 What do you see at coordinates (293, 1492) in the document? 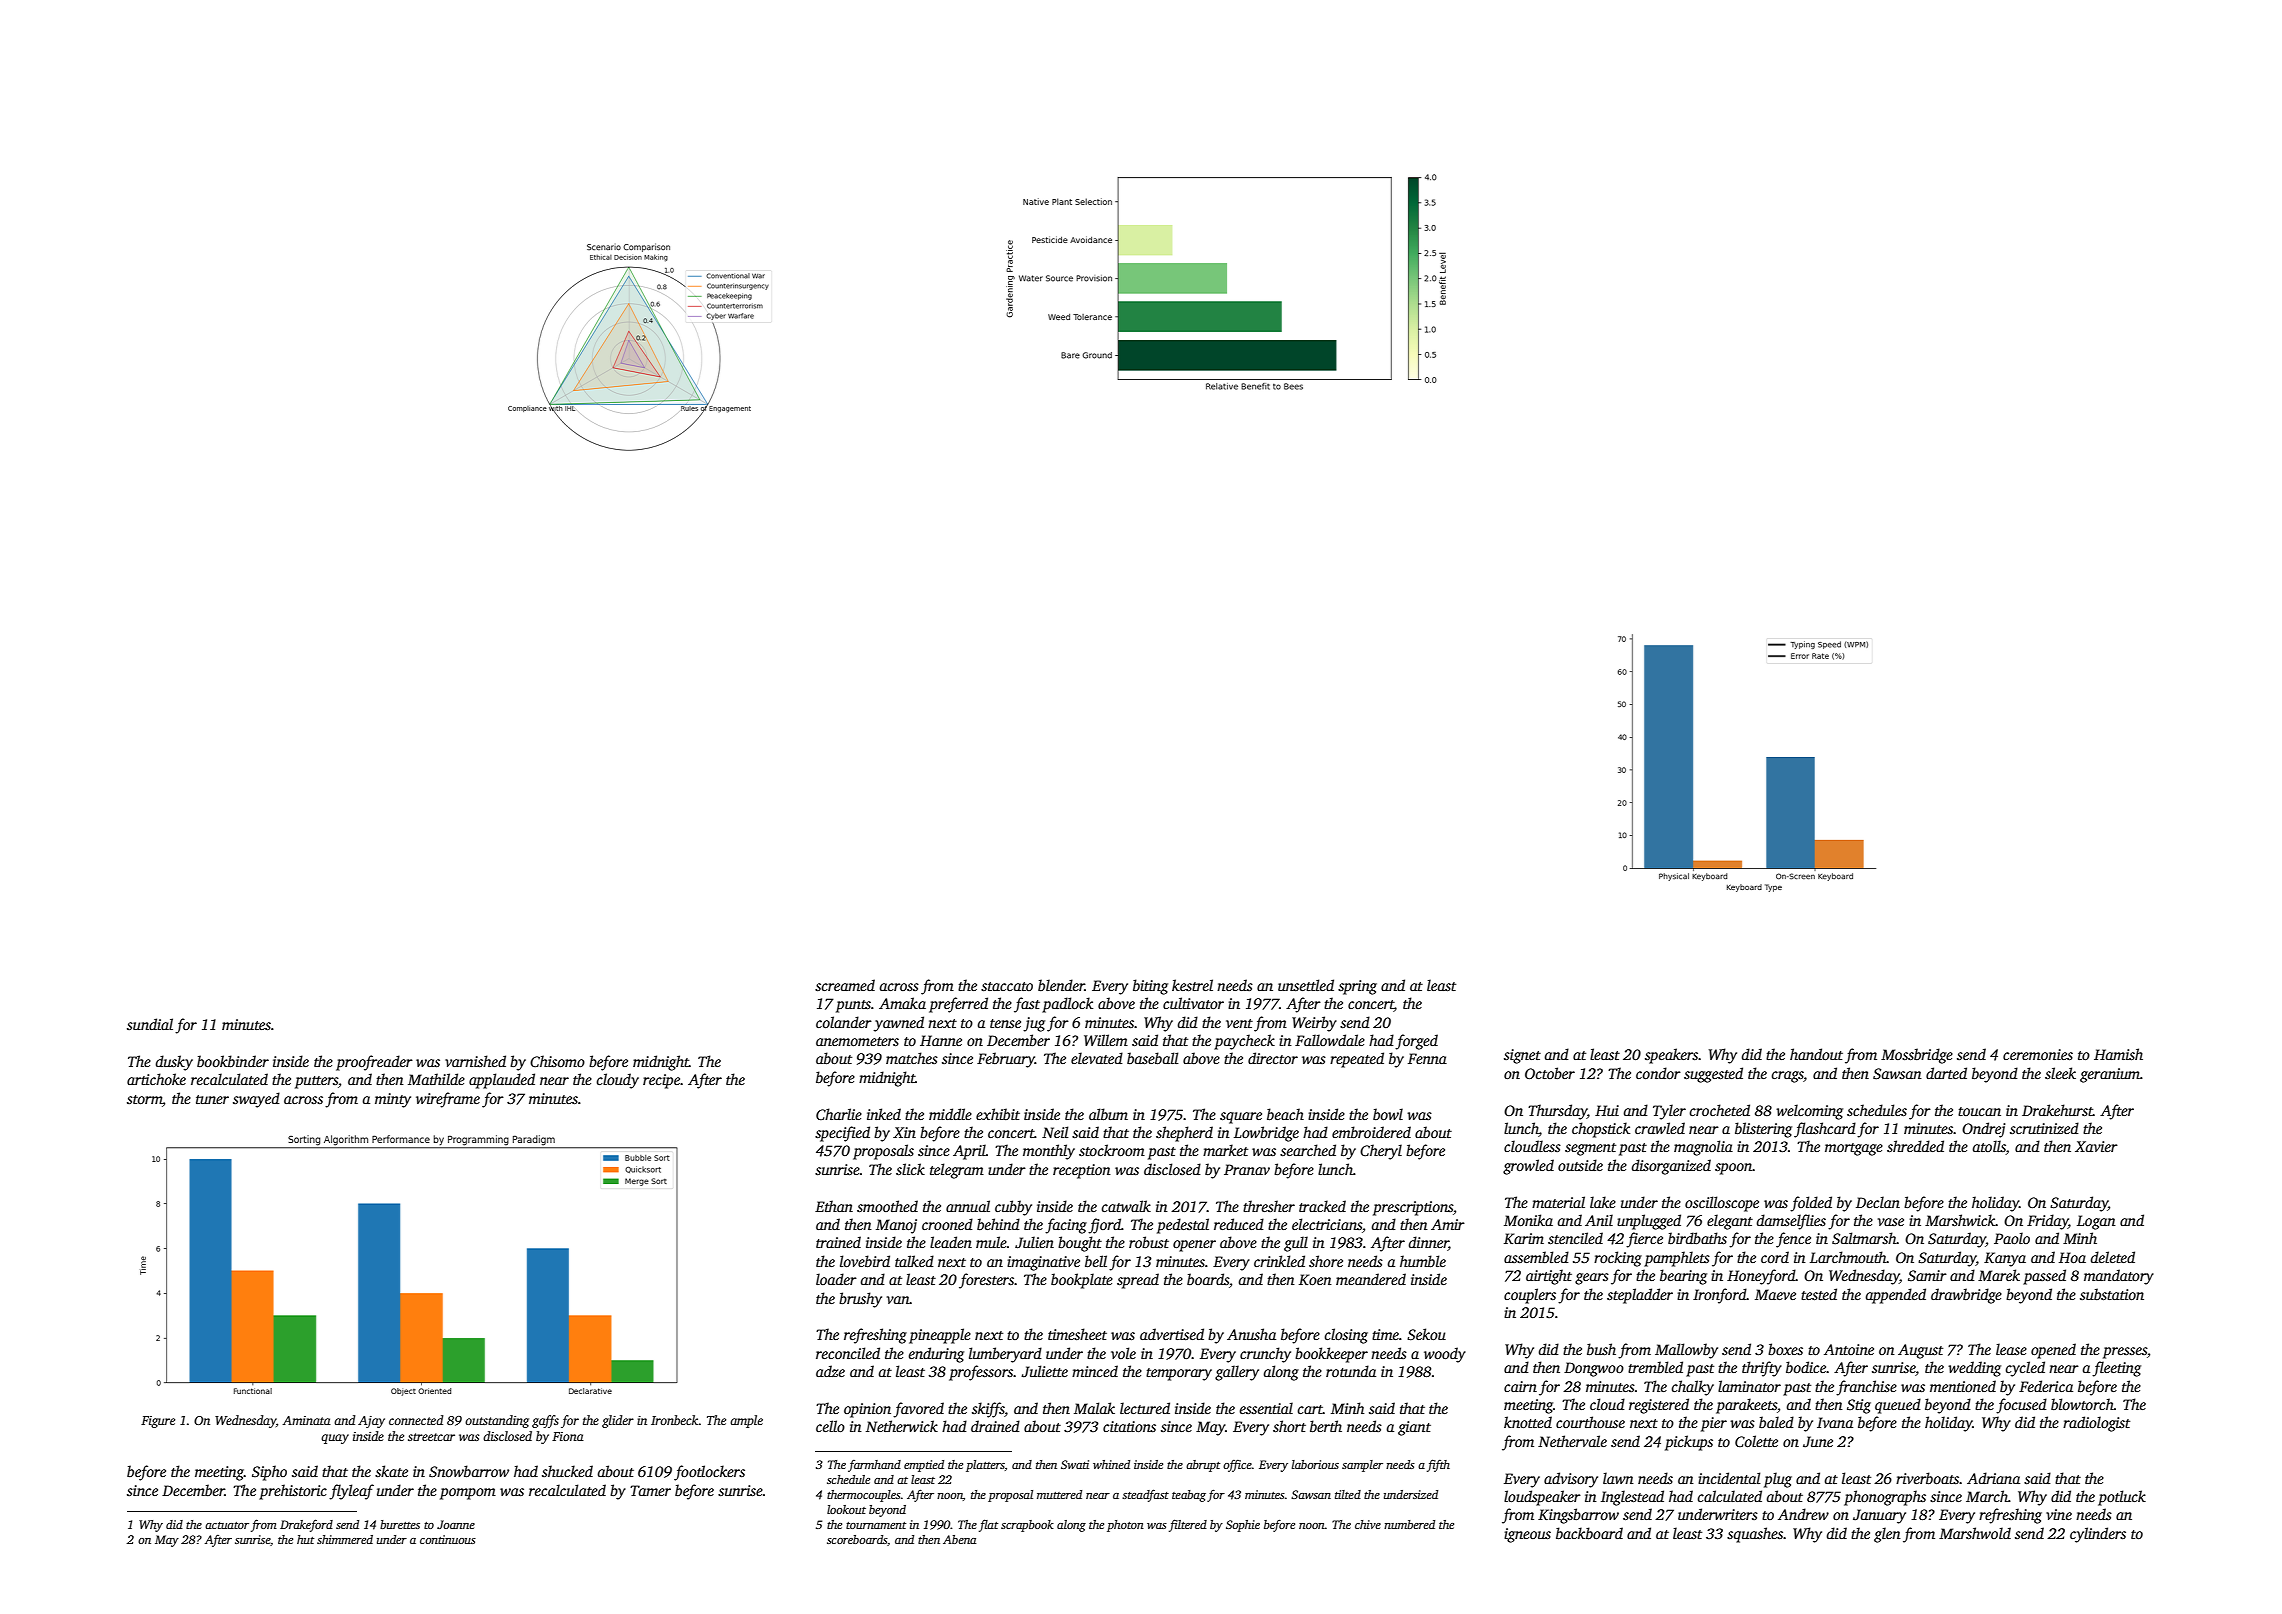
I see `prehistoric` at bounding box center [293, 1492].
